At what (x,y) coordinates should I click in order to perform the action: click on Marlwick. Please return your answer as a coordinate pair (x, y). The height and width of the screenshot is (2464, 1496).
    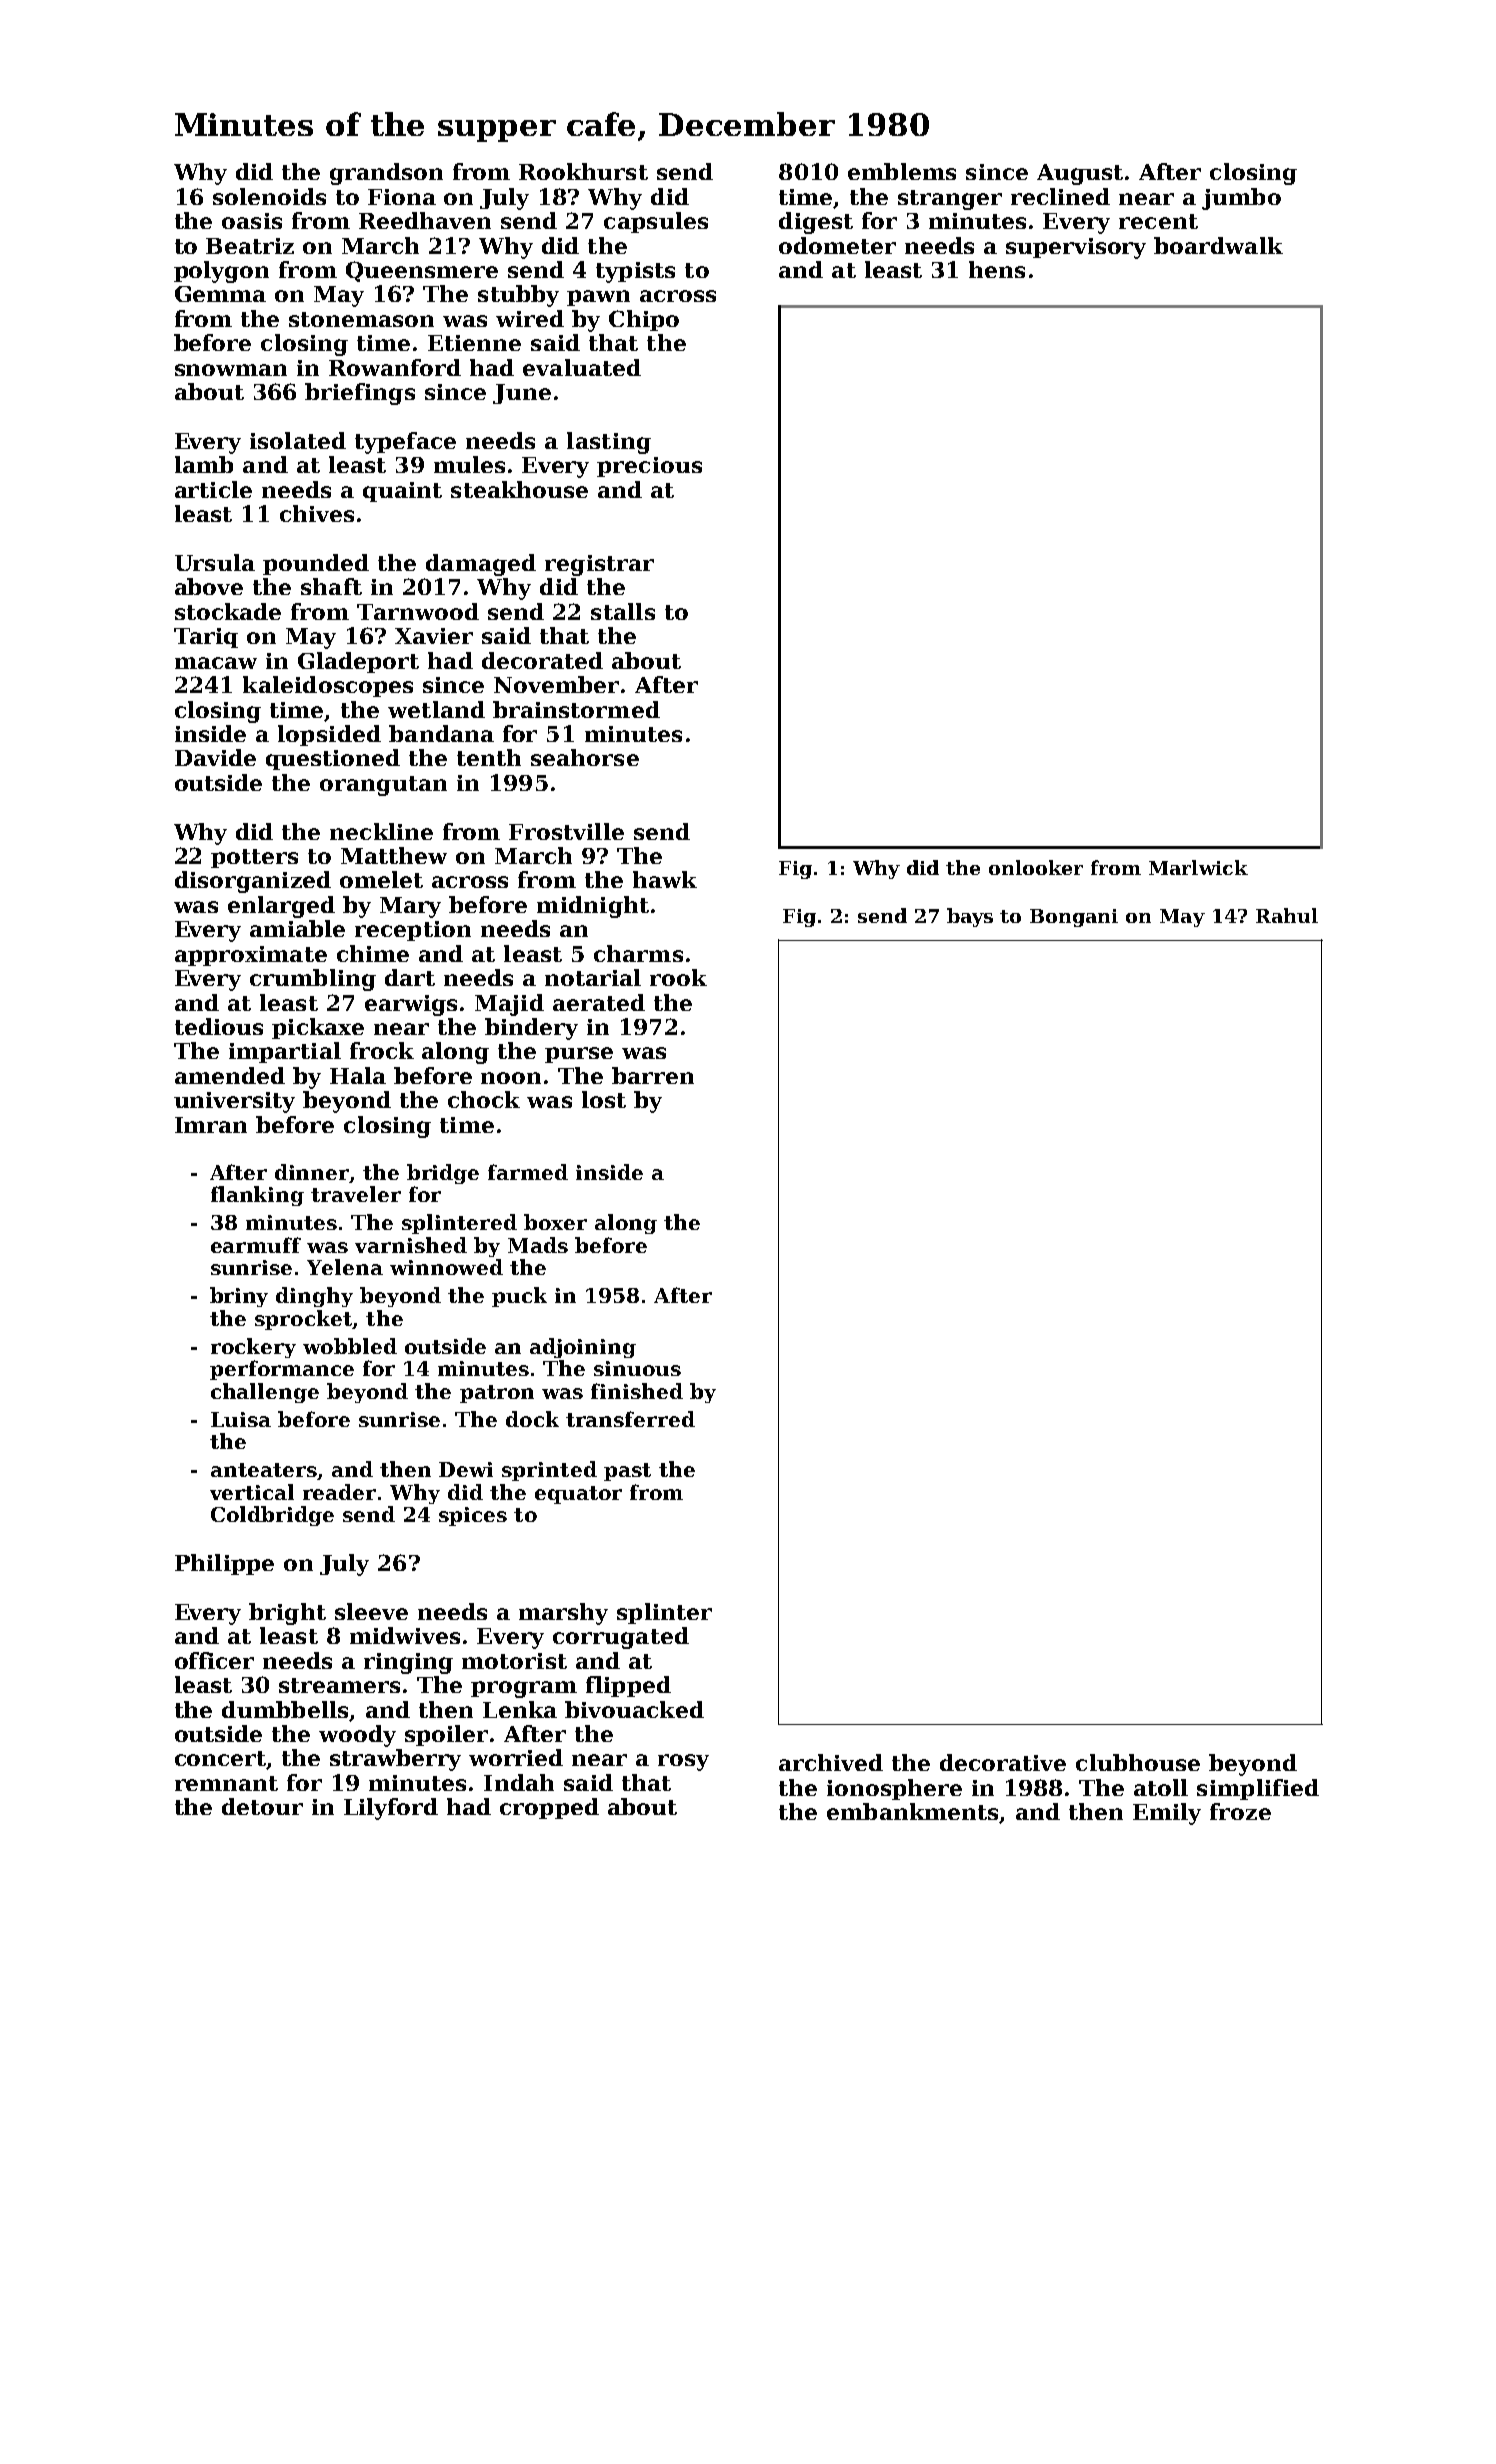
    Looking at the image, I should click on (1198, 867).
